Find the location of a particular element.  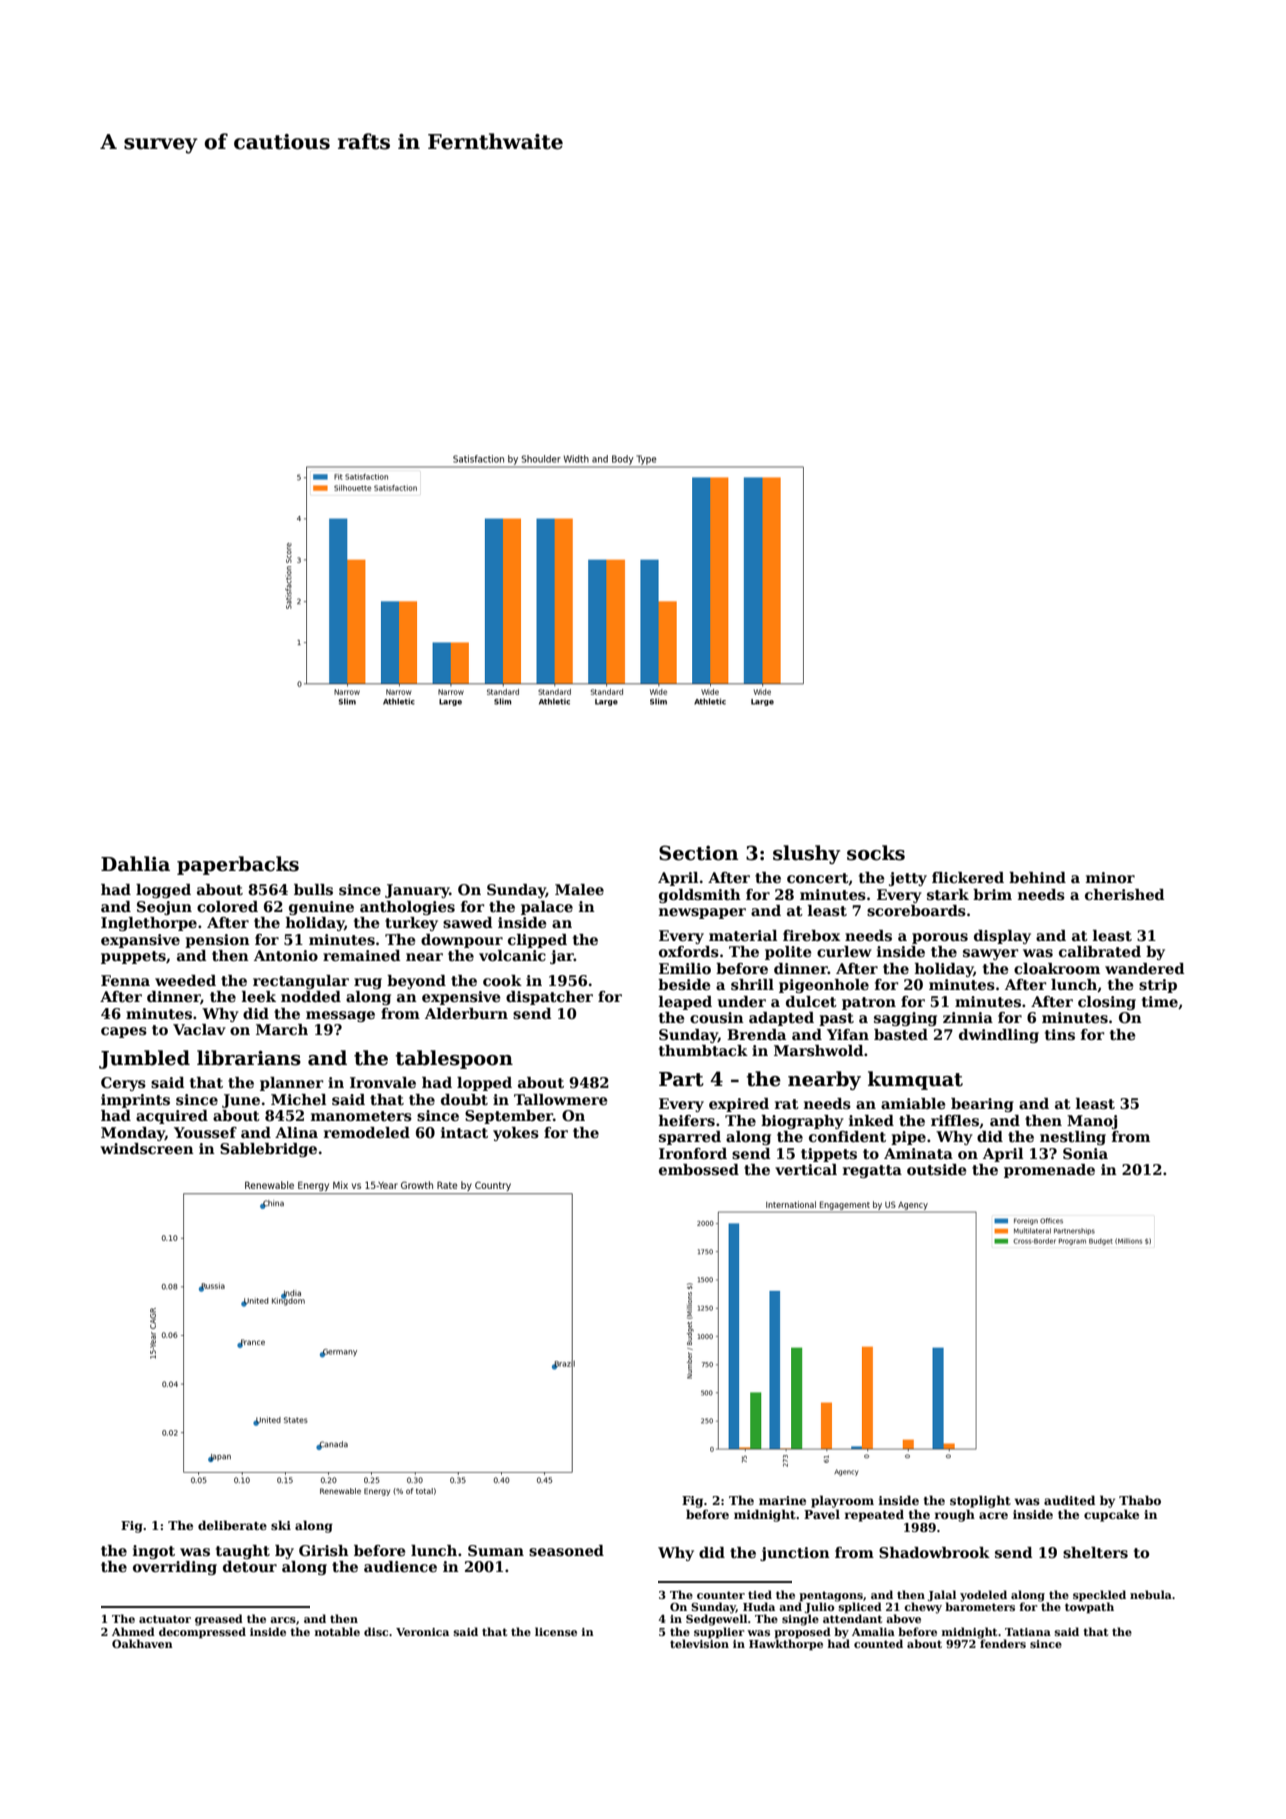

tins is located at coordinates (1060, 1034).
